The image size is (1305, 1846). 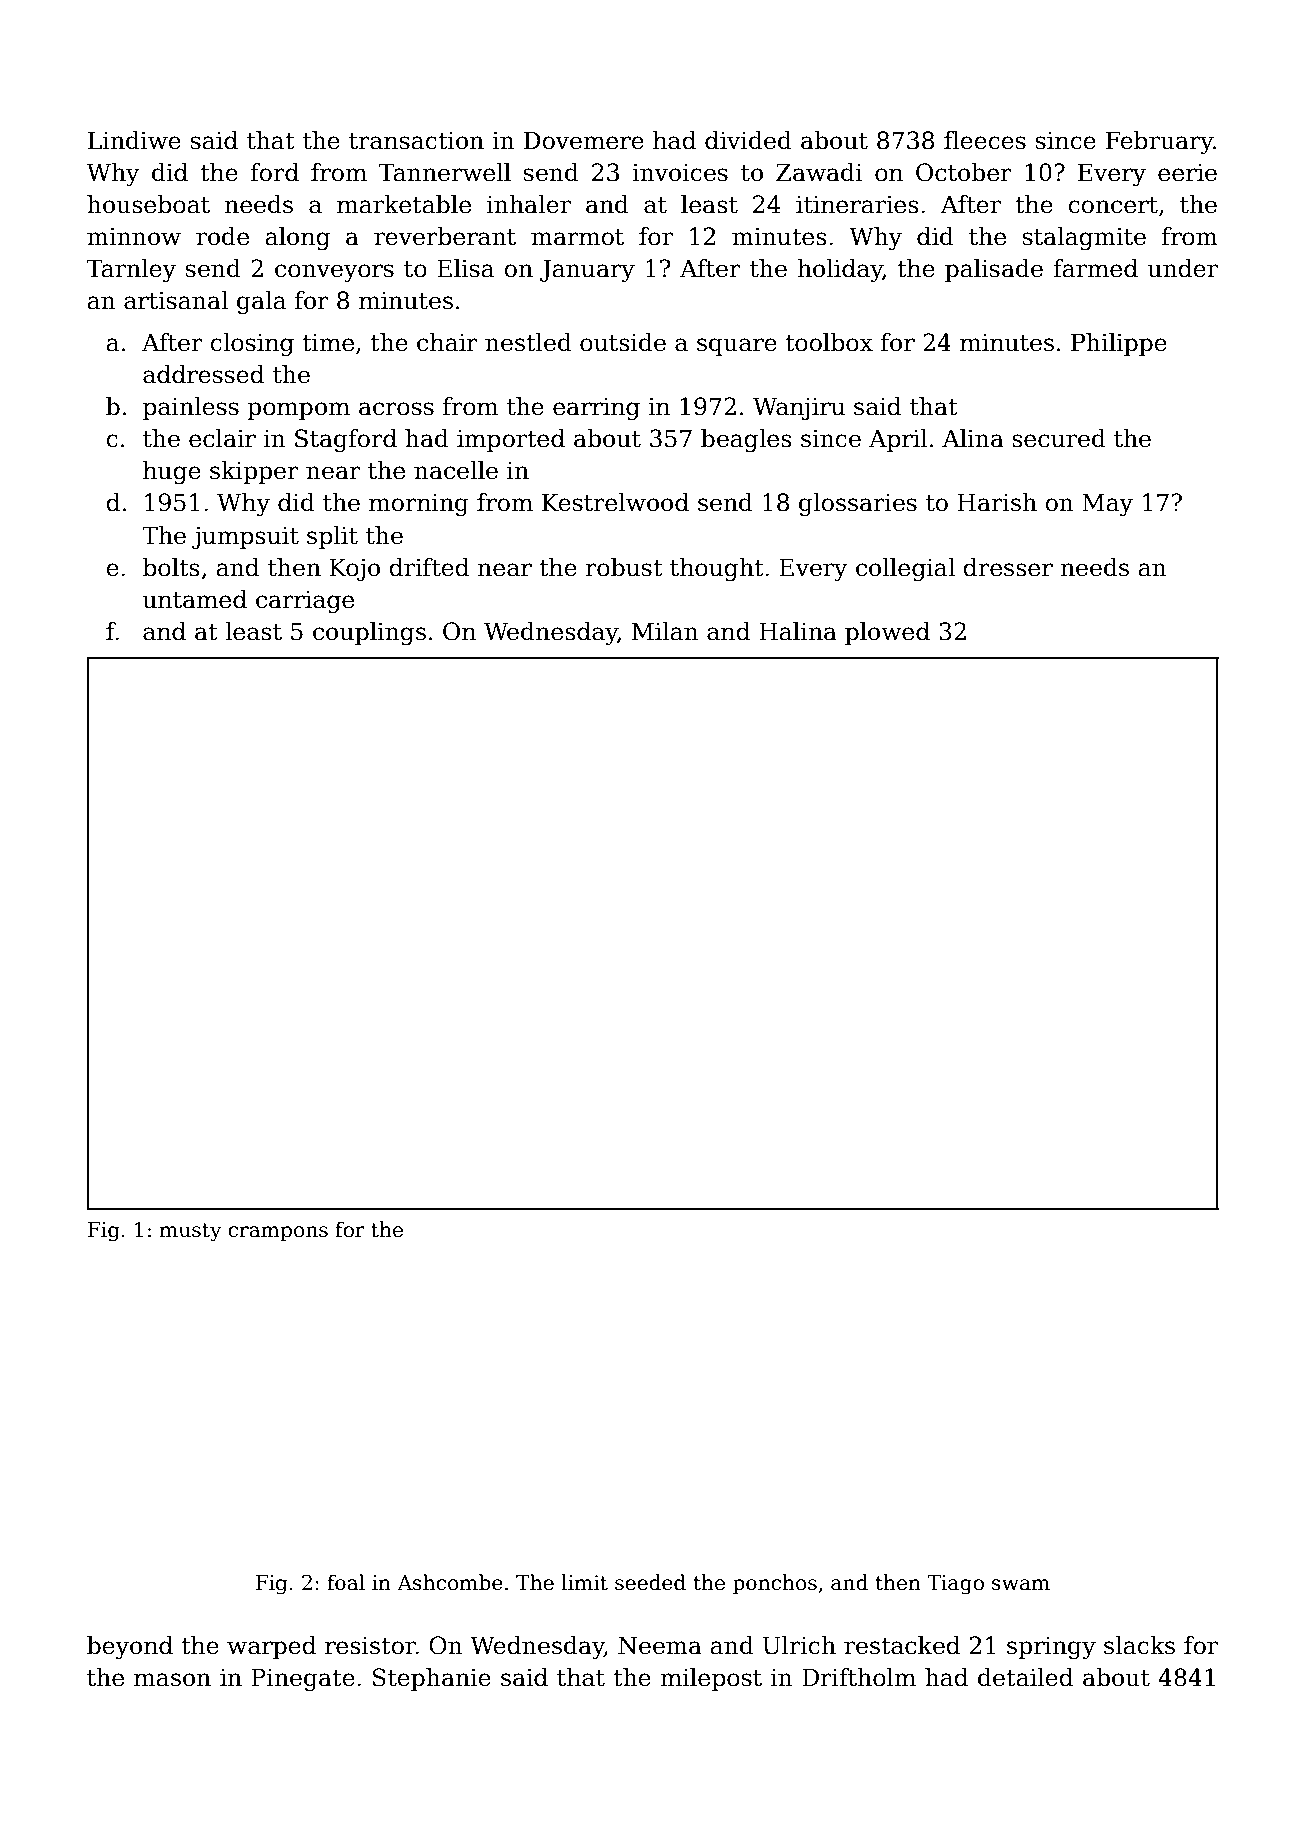 What do you see at coordinates (584, 140) in the image?
I see `Dovemere` at bounding box center [584, 140].
